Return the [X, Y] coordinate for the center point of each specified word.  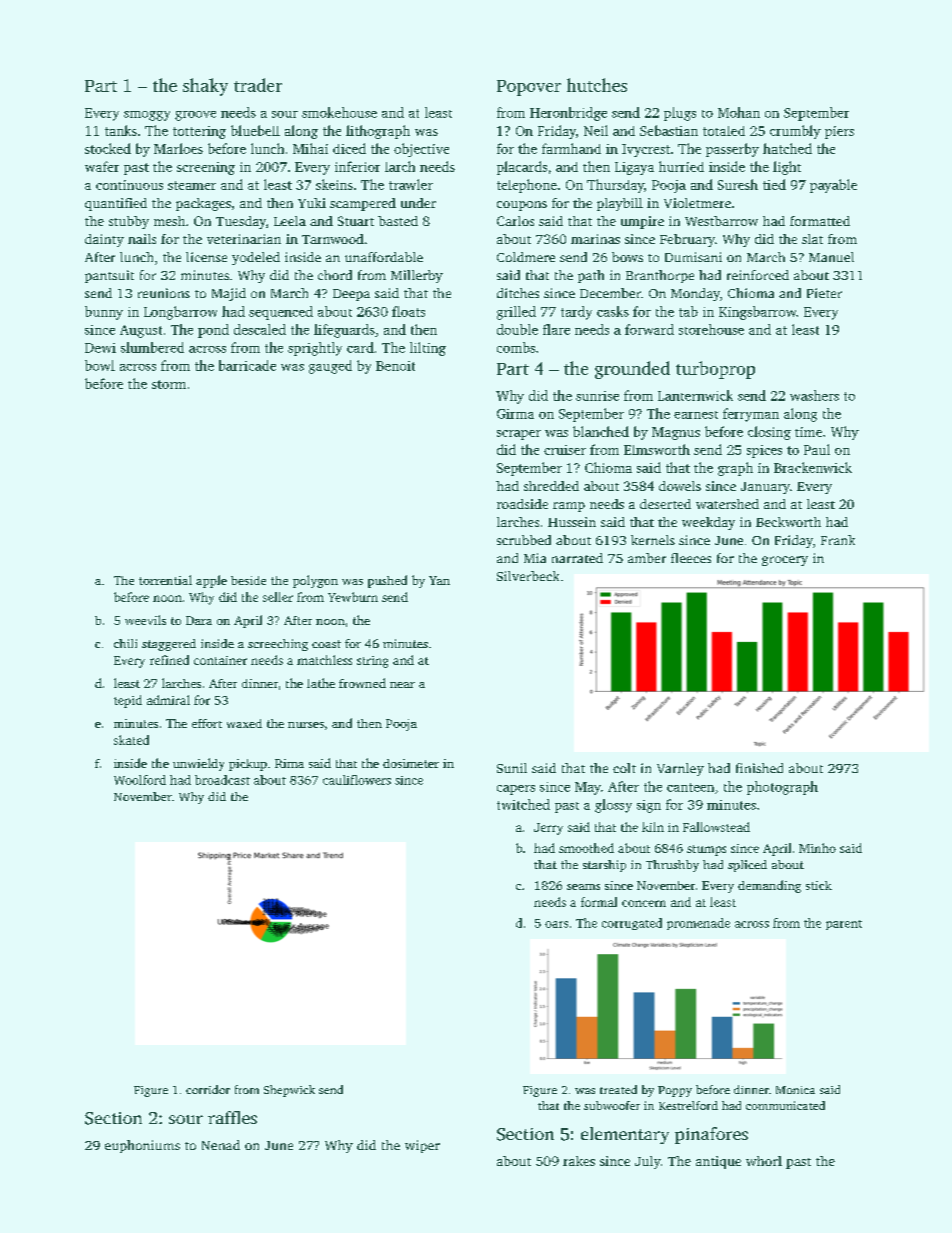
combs [516, 347]
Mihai [310, 148]
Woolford [140, 780]
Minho [817, 848]
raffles [232, 1117]
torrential [165, 580]
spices [764, 451]
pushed [387, 581]
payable [833, 186]
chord [335, 275]
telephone [527, 186]
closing [769, 433]
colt [624, 768]
